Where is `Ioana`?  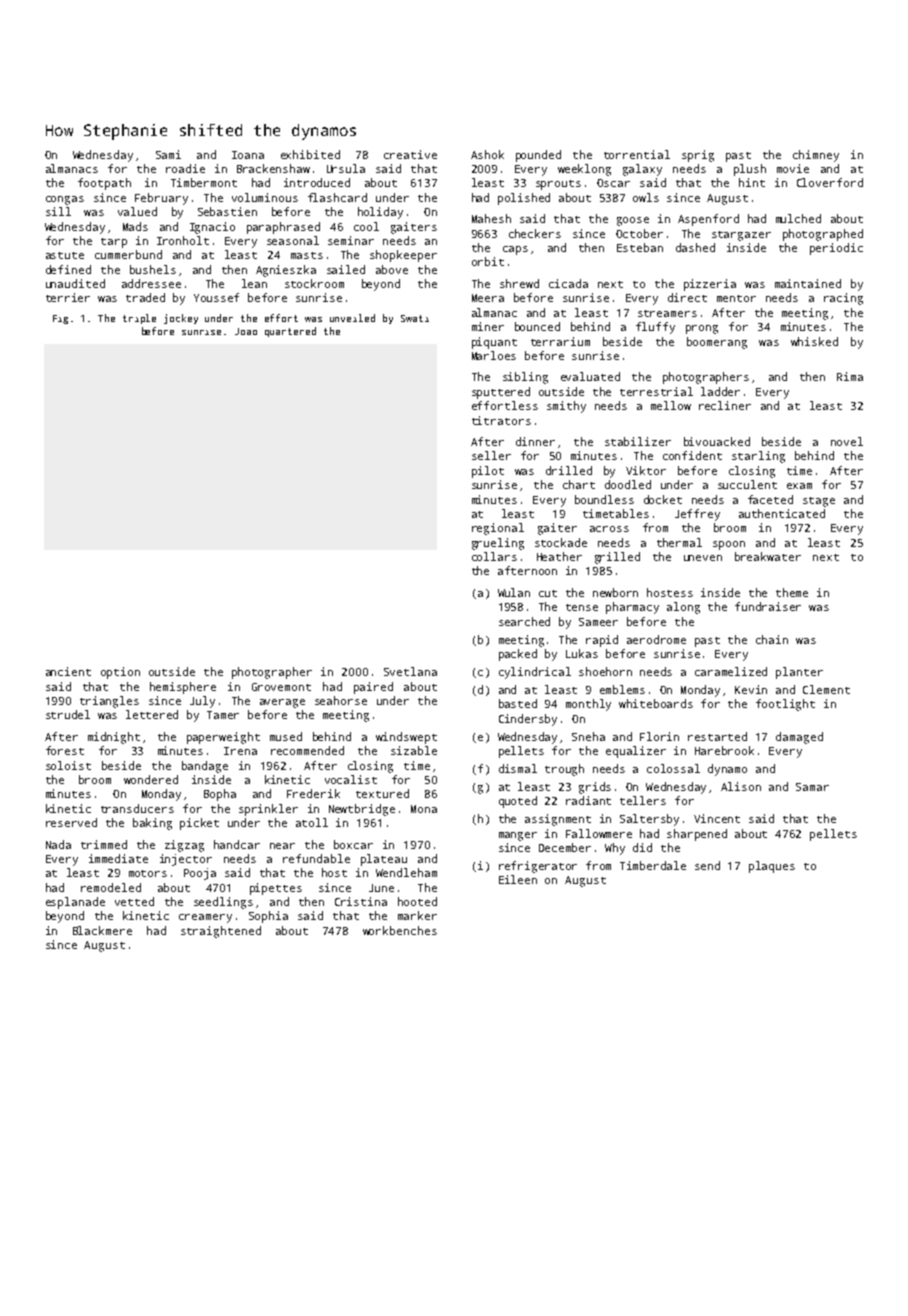
Ioana is located at coordinates (248, 155).
